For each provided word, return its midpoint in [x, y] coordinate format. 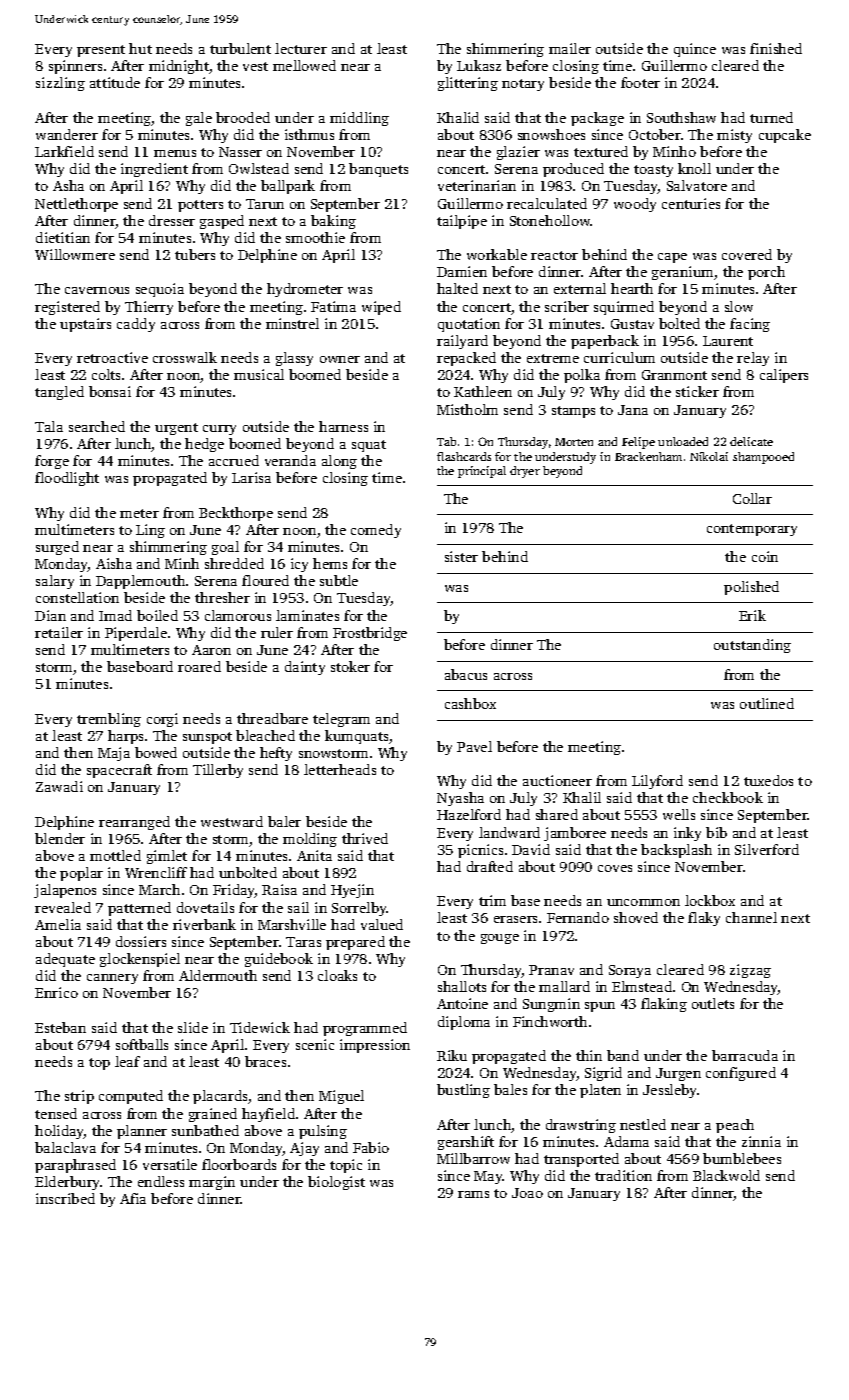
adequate [65, 960]
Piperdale [136, 634]
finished [776, 48]
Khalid [458, 117]
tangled [59, 393]
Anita [314, 855]
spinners [75, 67]
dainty [305, 668]
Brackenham [648, 456]
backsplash [676, 851]
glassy [294, 359]
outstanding [752, 646]
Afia [133, 1198]
